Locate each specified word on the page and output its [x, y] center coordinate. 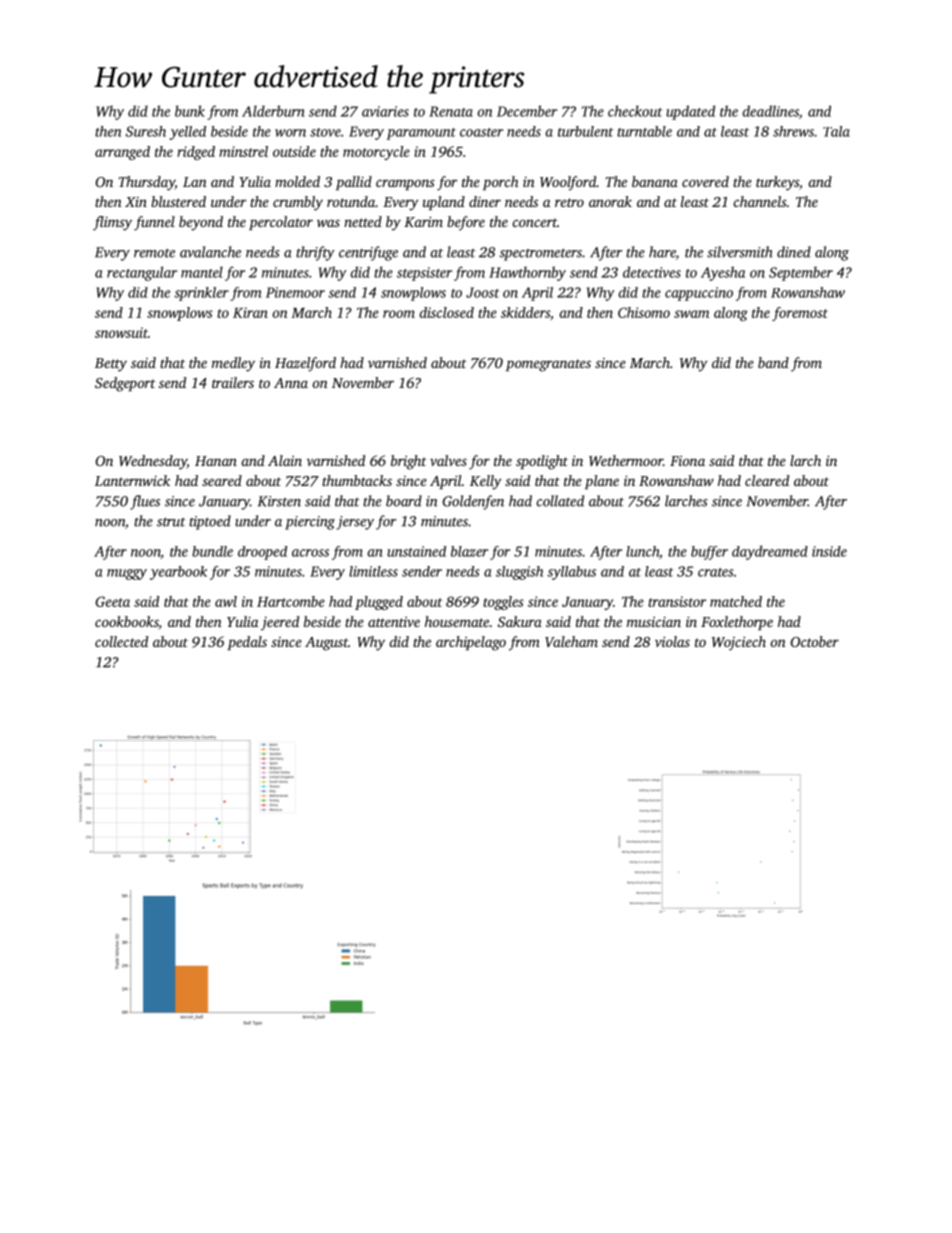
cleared [767, 480]
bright [409, 462]
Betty [111, 365]
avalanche [210, 252]
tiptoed [210, 522]
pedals [247, 643]
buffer [709, 553]
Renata [451, 111]
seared [222, 480]
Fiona [687, 461]
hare [662, 253]
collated [560, 501]
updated [690, 112]
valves [448, 460]
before [466, 223]
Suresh [146, 131]
